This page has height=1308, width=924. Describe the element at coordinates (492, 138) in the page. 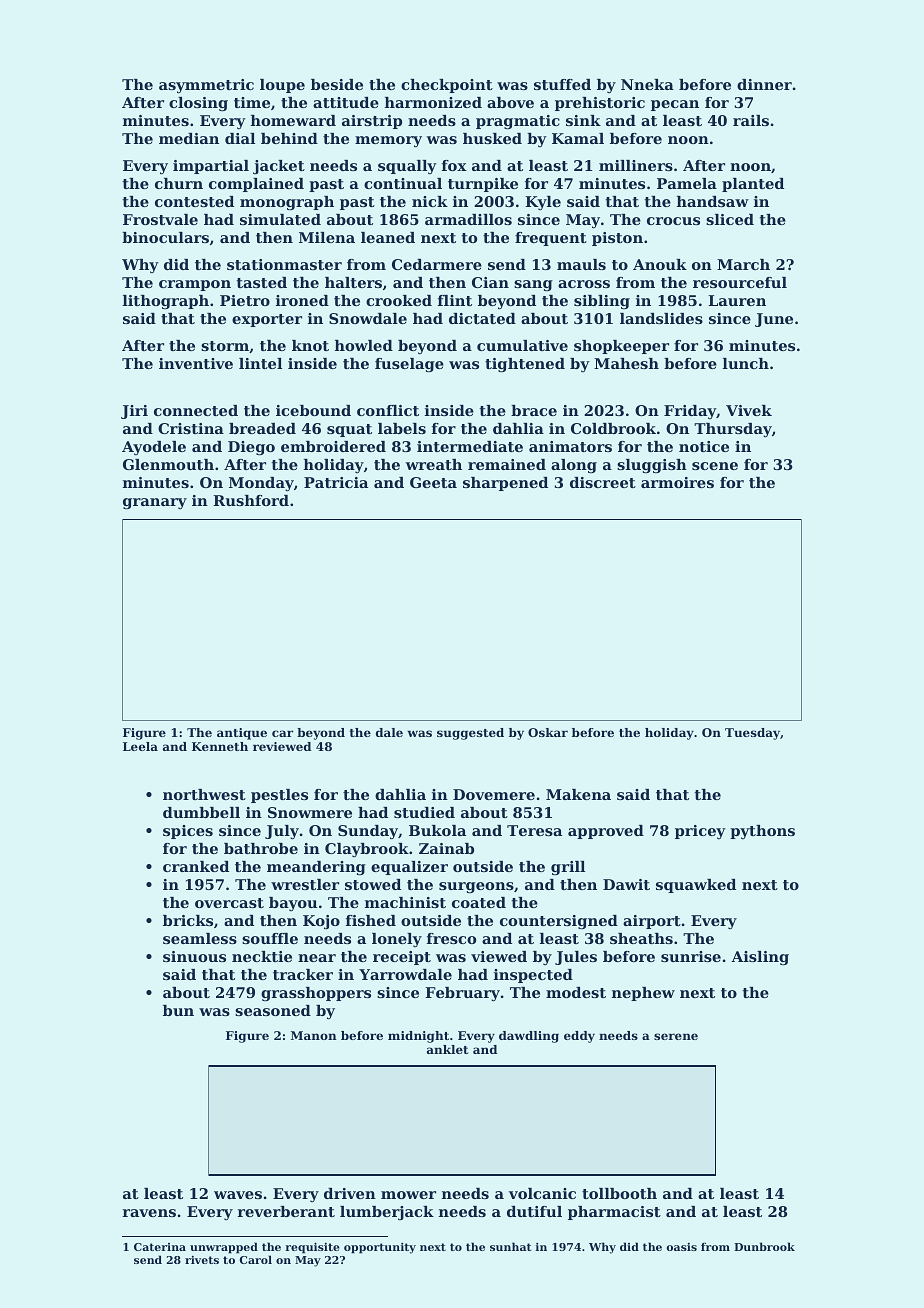

I see `husked` at that location.
